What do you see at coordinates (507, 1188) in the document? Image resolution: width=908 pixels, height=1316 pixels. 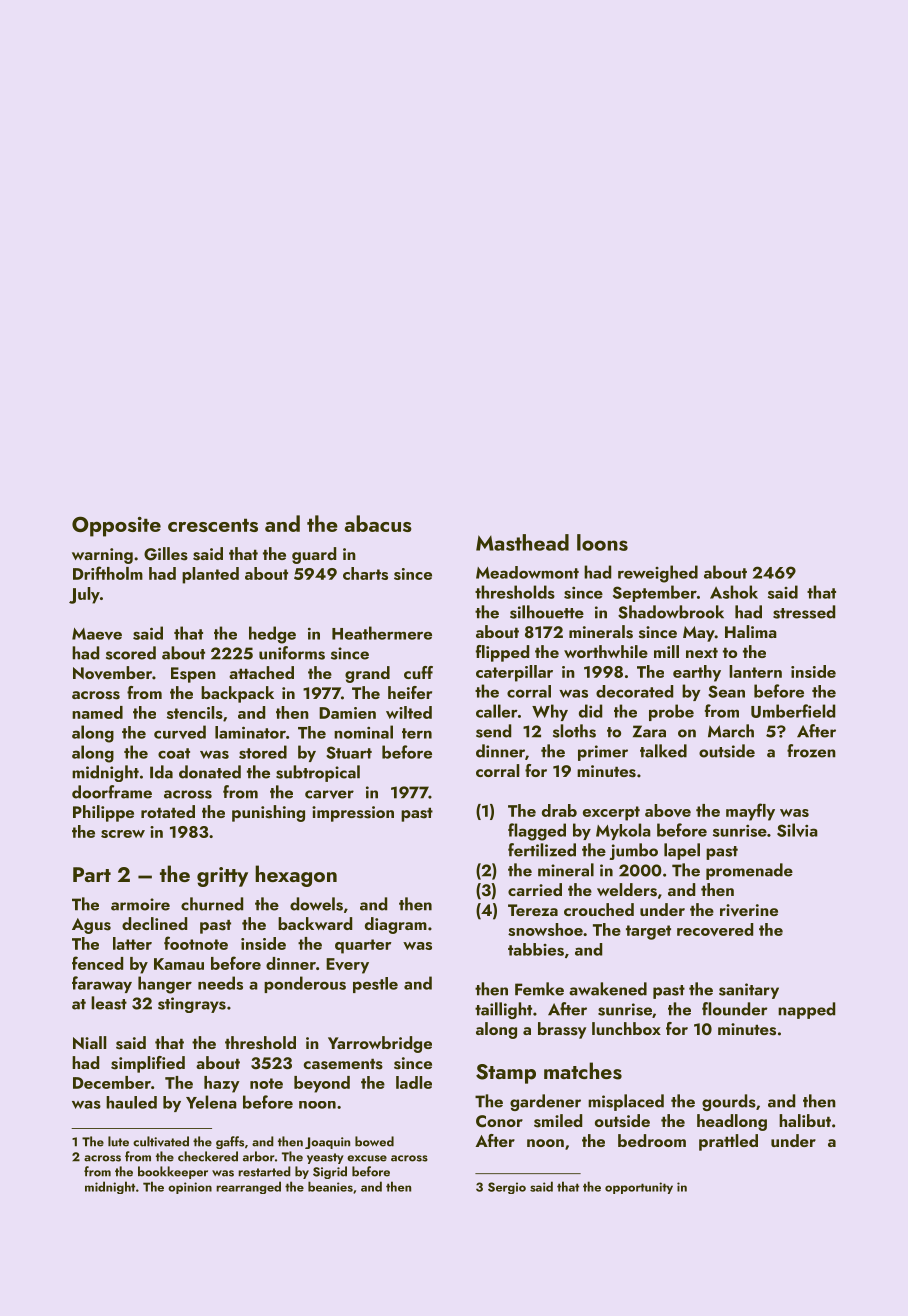 I see `Sergio` at bounding box center [507, 1188].
